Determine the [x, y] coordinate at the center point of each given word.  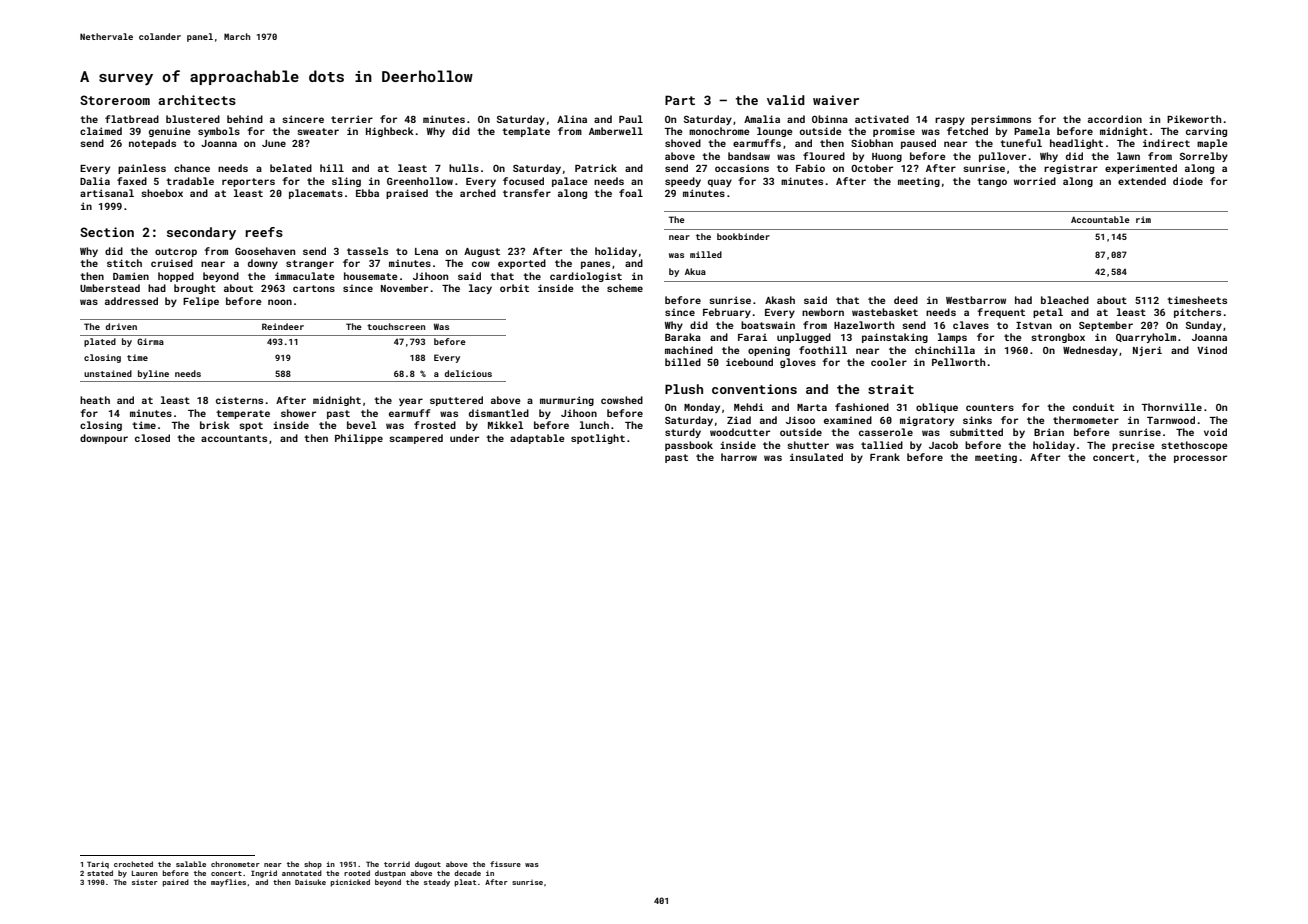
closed [152, 438]
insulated [816, 457]
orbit [514, 288]
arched [478, 193]
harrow [739, 457]
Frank [885, 457]
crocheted [133, 864]
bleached [1065, 300]
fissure [505, 864]
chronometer [235, 864]
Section [107, 232]
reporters [248, 182]
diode [1188, 181]
